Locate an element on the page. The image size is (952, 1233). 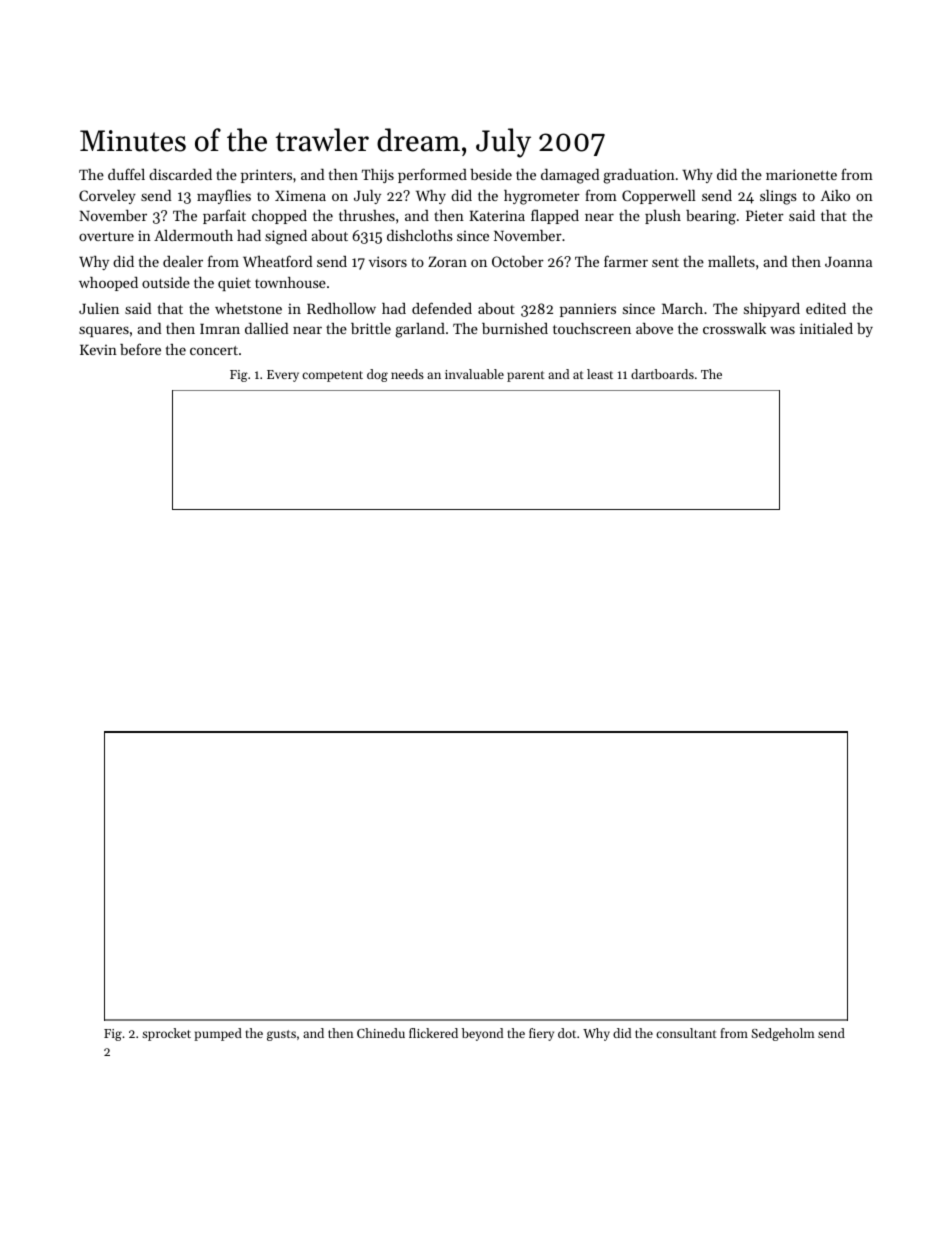
pumped is located at coordinates (218, 1034).
